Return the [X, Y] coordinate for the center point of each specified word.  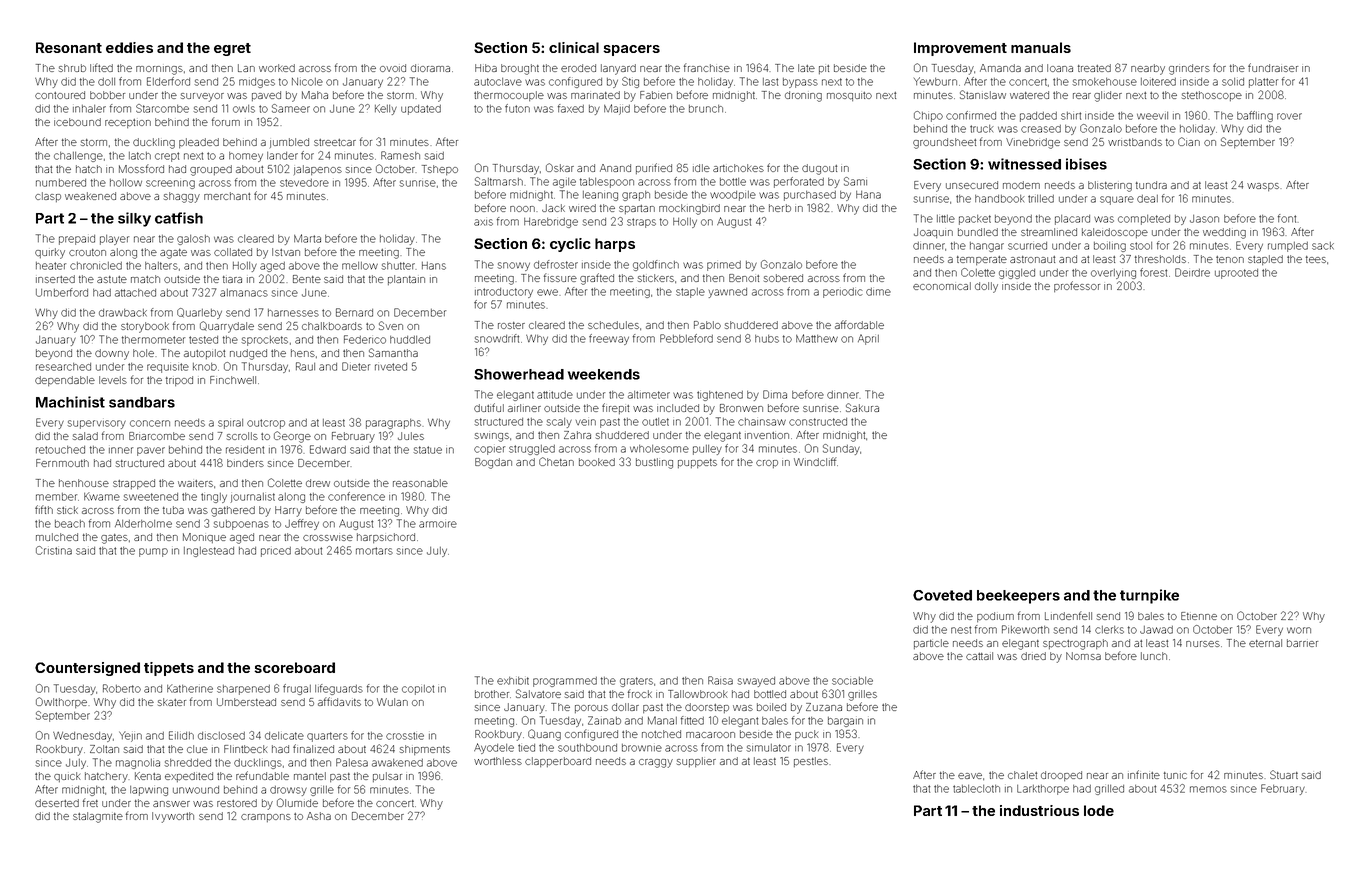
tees [1316, 259]
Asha [319, 816]
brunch [706, 109]
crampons [266, 818]
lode [1099, 810]
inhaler [89, 109]
